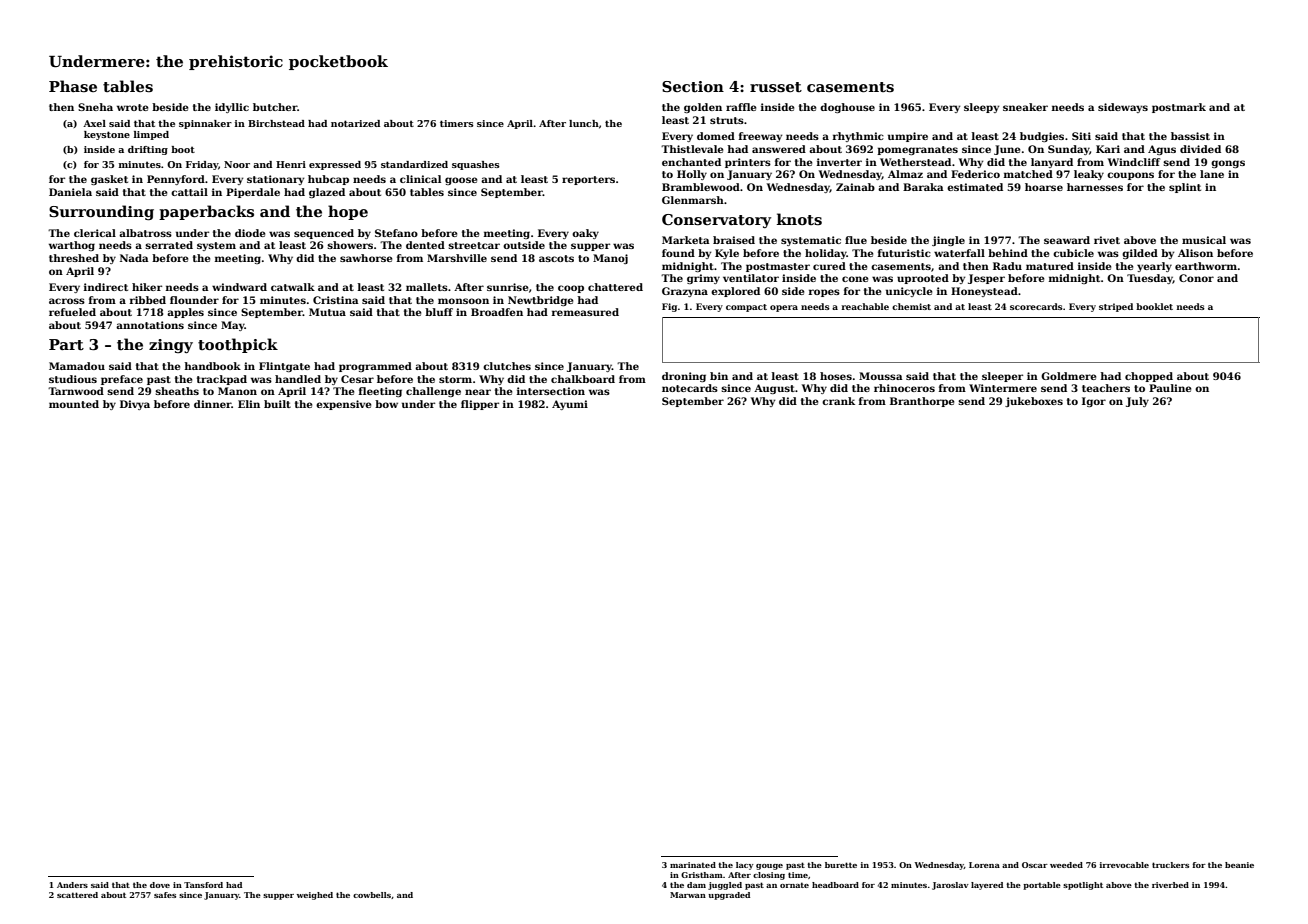 This screenshot has width=1308, height=924. I want to click on Birchstead, so click(276, 123).
